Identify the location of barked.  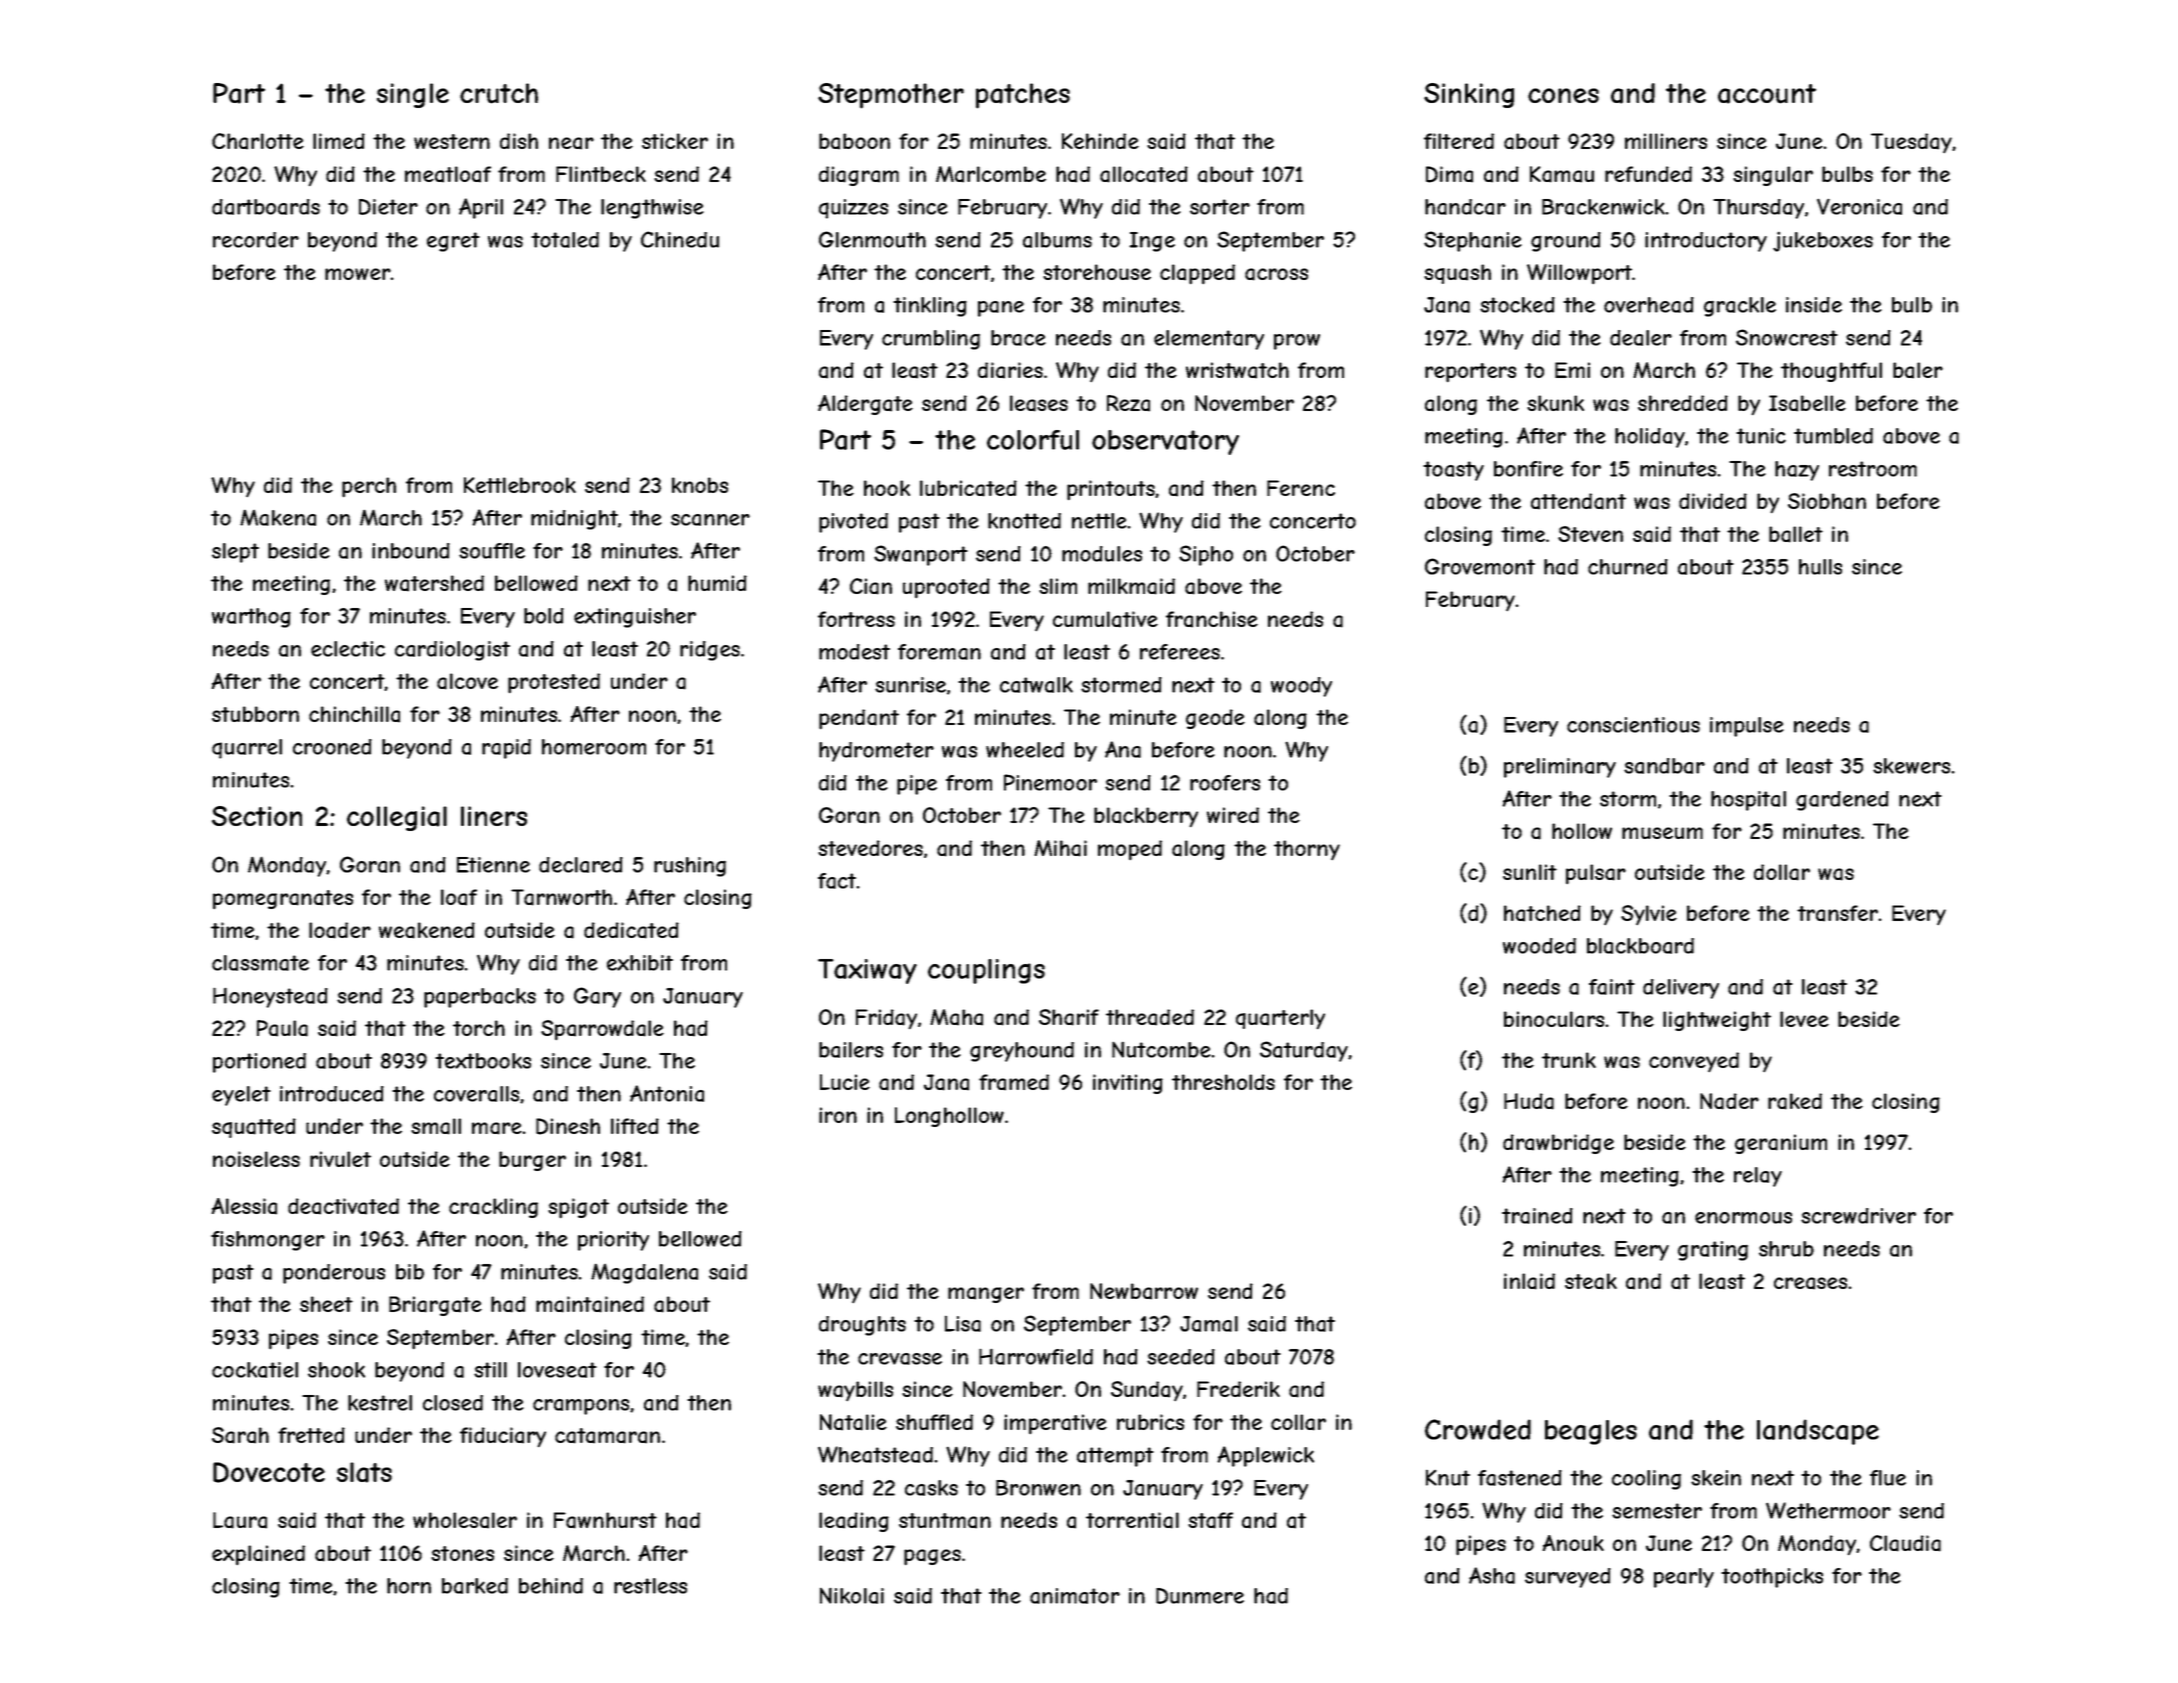
(475, 1586).
